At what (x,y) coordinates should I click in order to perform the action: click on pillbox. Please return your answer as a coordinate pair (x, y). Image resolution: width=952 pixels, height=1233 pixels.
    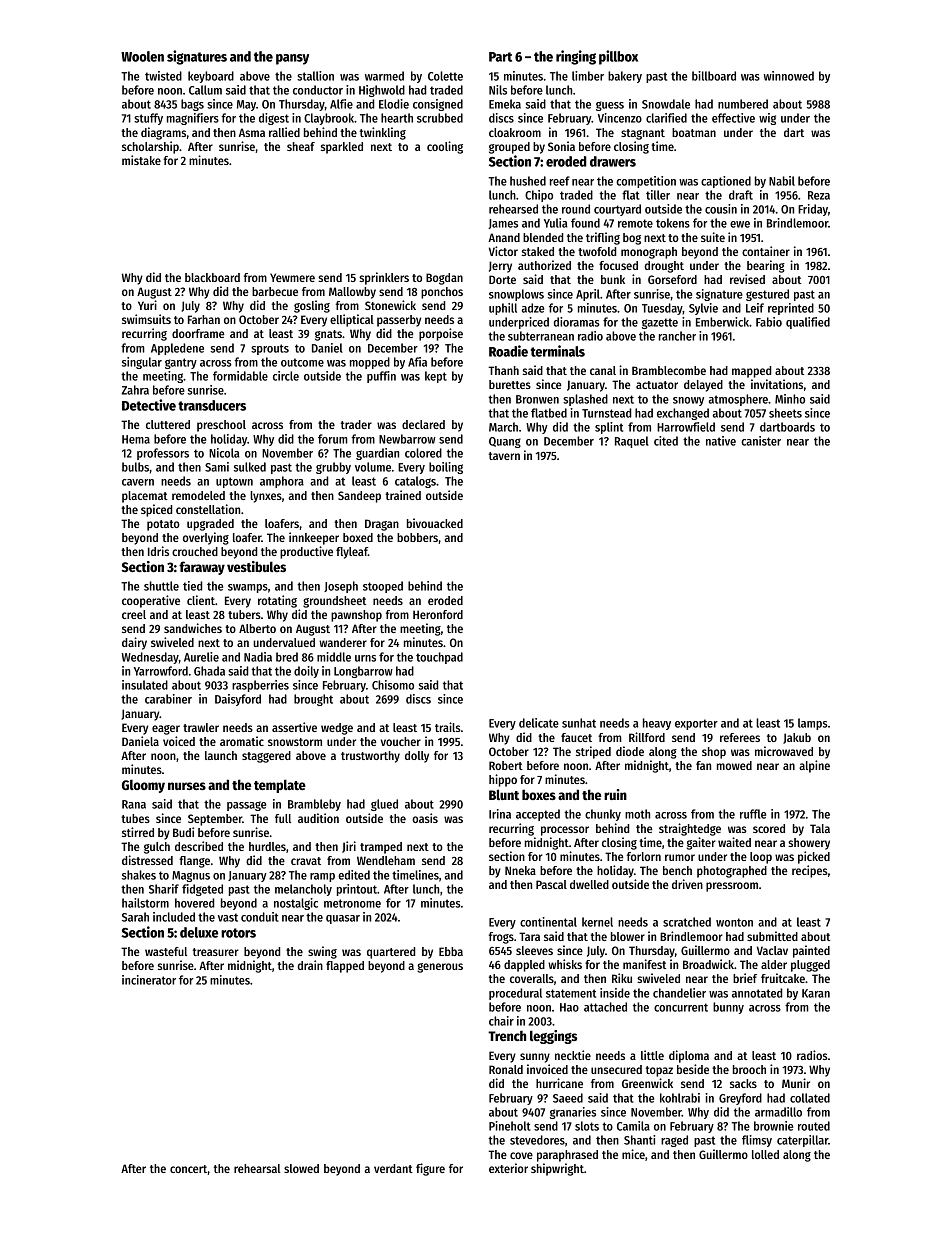
    Looking at the image, I should click on (618, 57).
